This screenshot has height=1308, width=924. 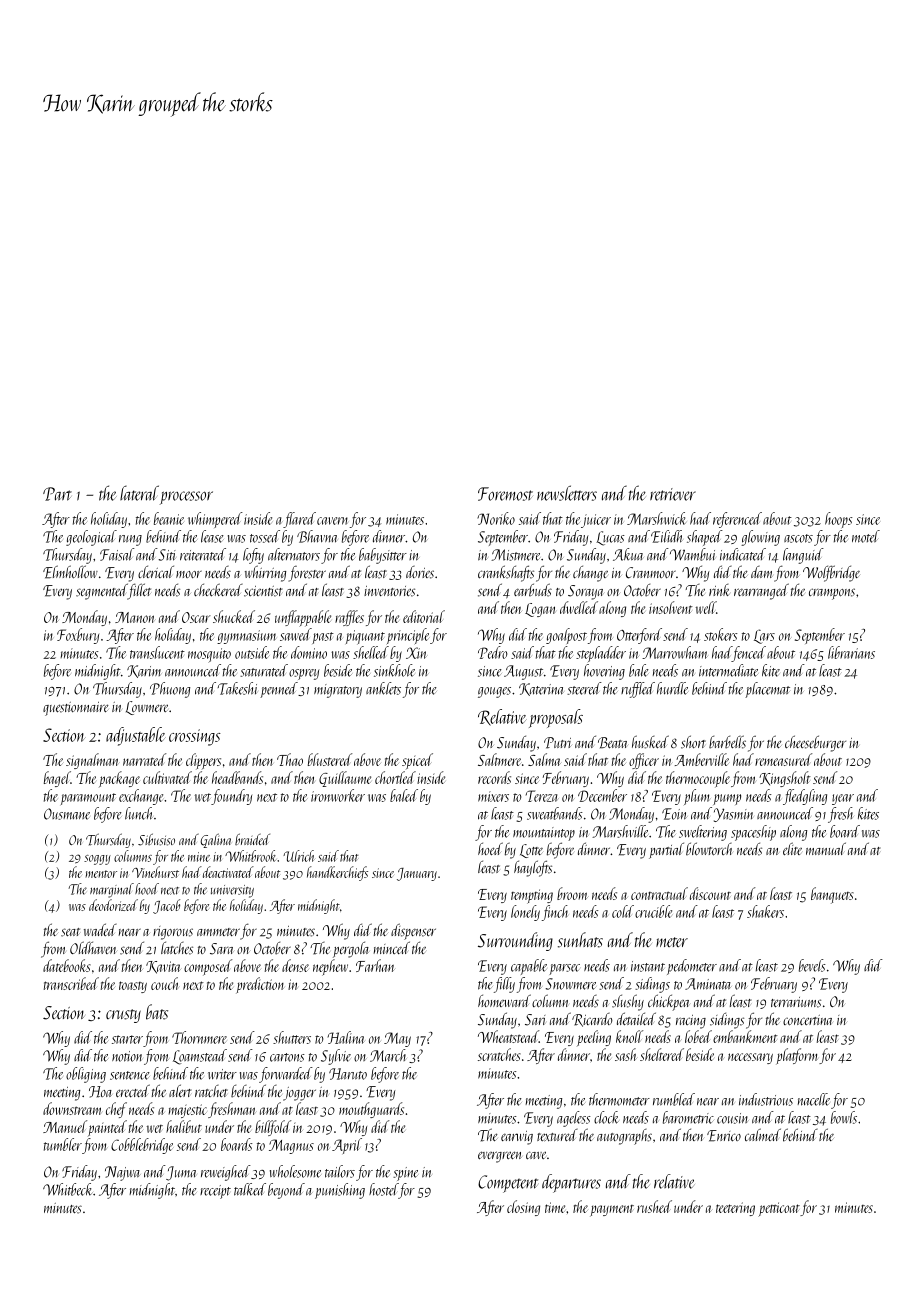 What do you see at coordinates (292, 1037) in the screenshot?
I see `shutters` at bounding box center [292, 1037].
